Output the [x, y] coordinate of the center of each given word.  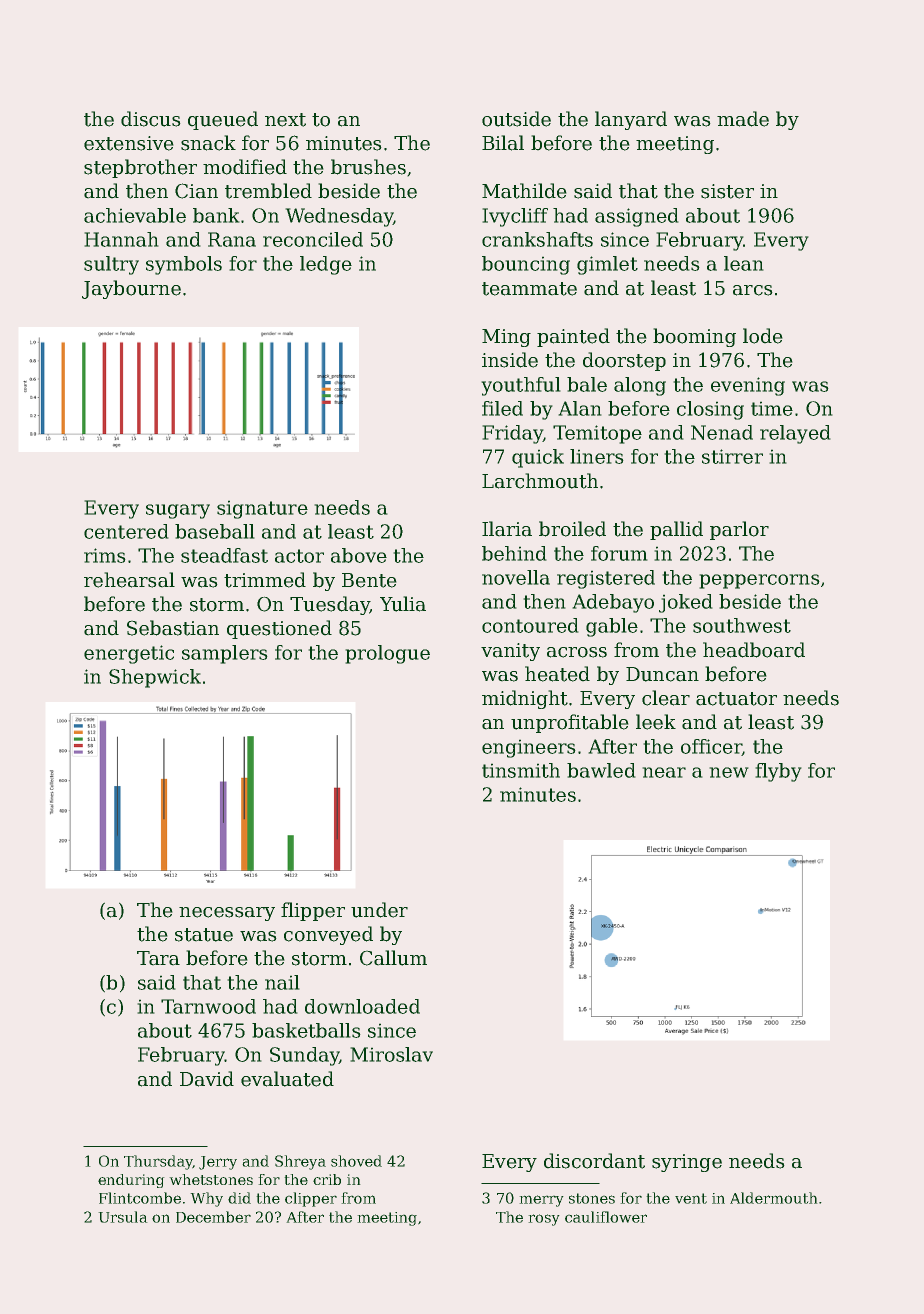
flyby [778, 772]
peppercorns [759, 581]
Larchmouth [540, 481]
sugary [178, 511]
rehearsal [129, 580]
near [664, 772]
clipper [311, 1199]
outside [516, 119]
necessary [227, 914]
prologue [387, 654]
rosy [544, 1220]
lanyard [631, 120]
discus [151, 119]
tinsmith [521, 770]
